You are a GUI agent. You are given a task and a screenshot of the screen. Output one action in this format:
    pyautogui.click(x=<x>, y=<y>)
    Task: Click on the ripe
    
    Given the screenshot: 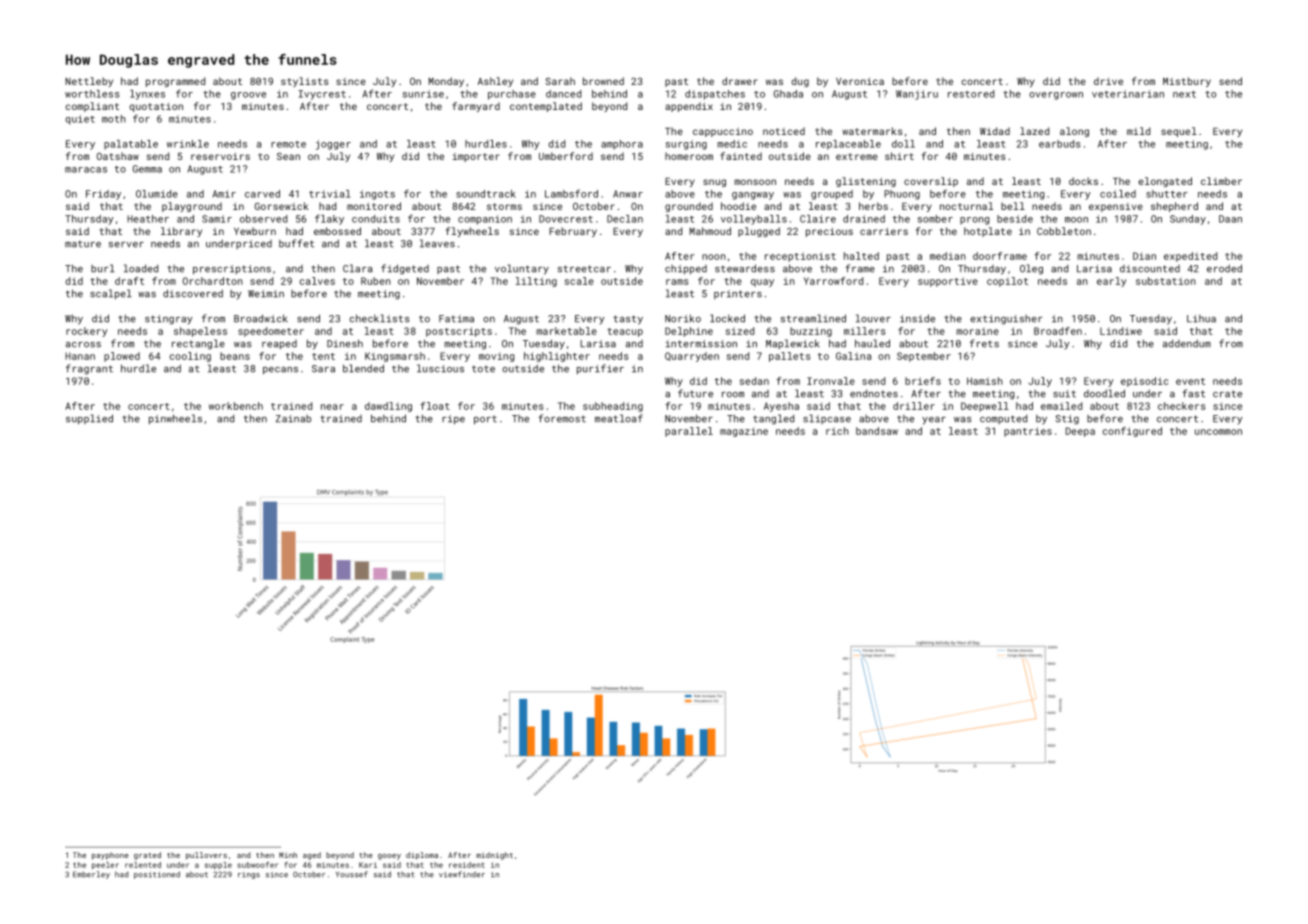 What is the action you would take?
    pyautogui.click(x=453, y=420)
